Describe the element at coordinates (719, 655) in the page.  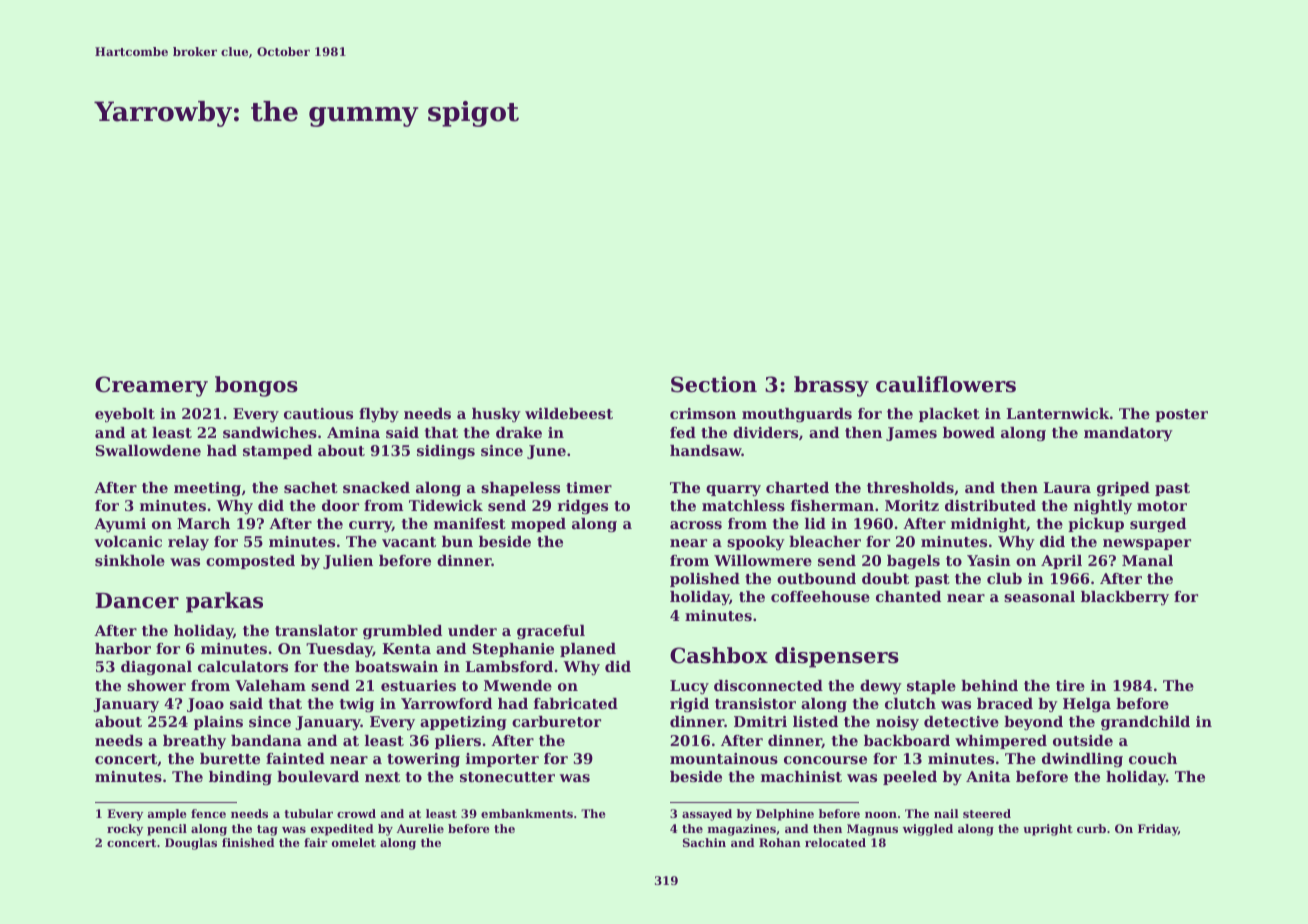
I see `Cashbox` at that location.
